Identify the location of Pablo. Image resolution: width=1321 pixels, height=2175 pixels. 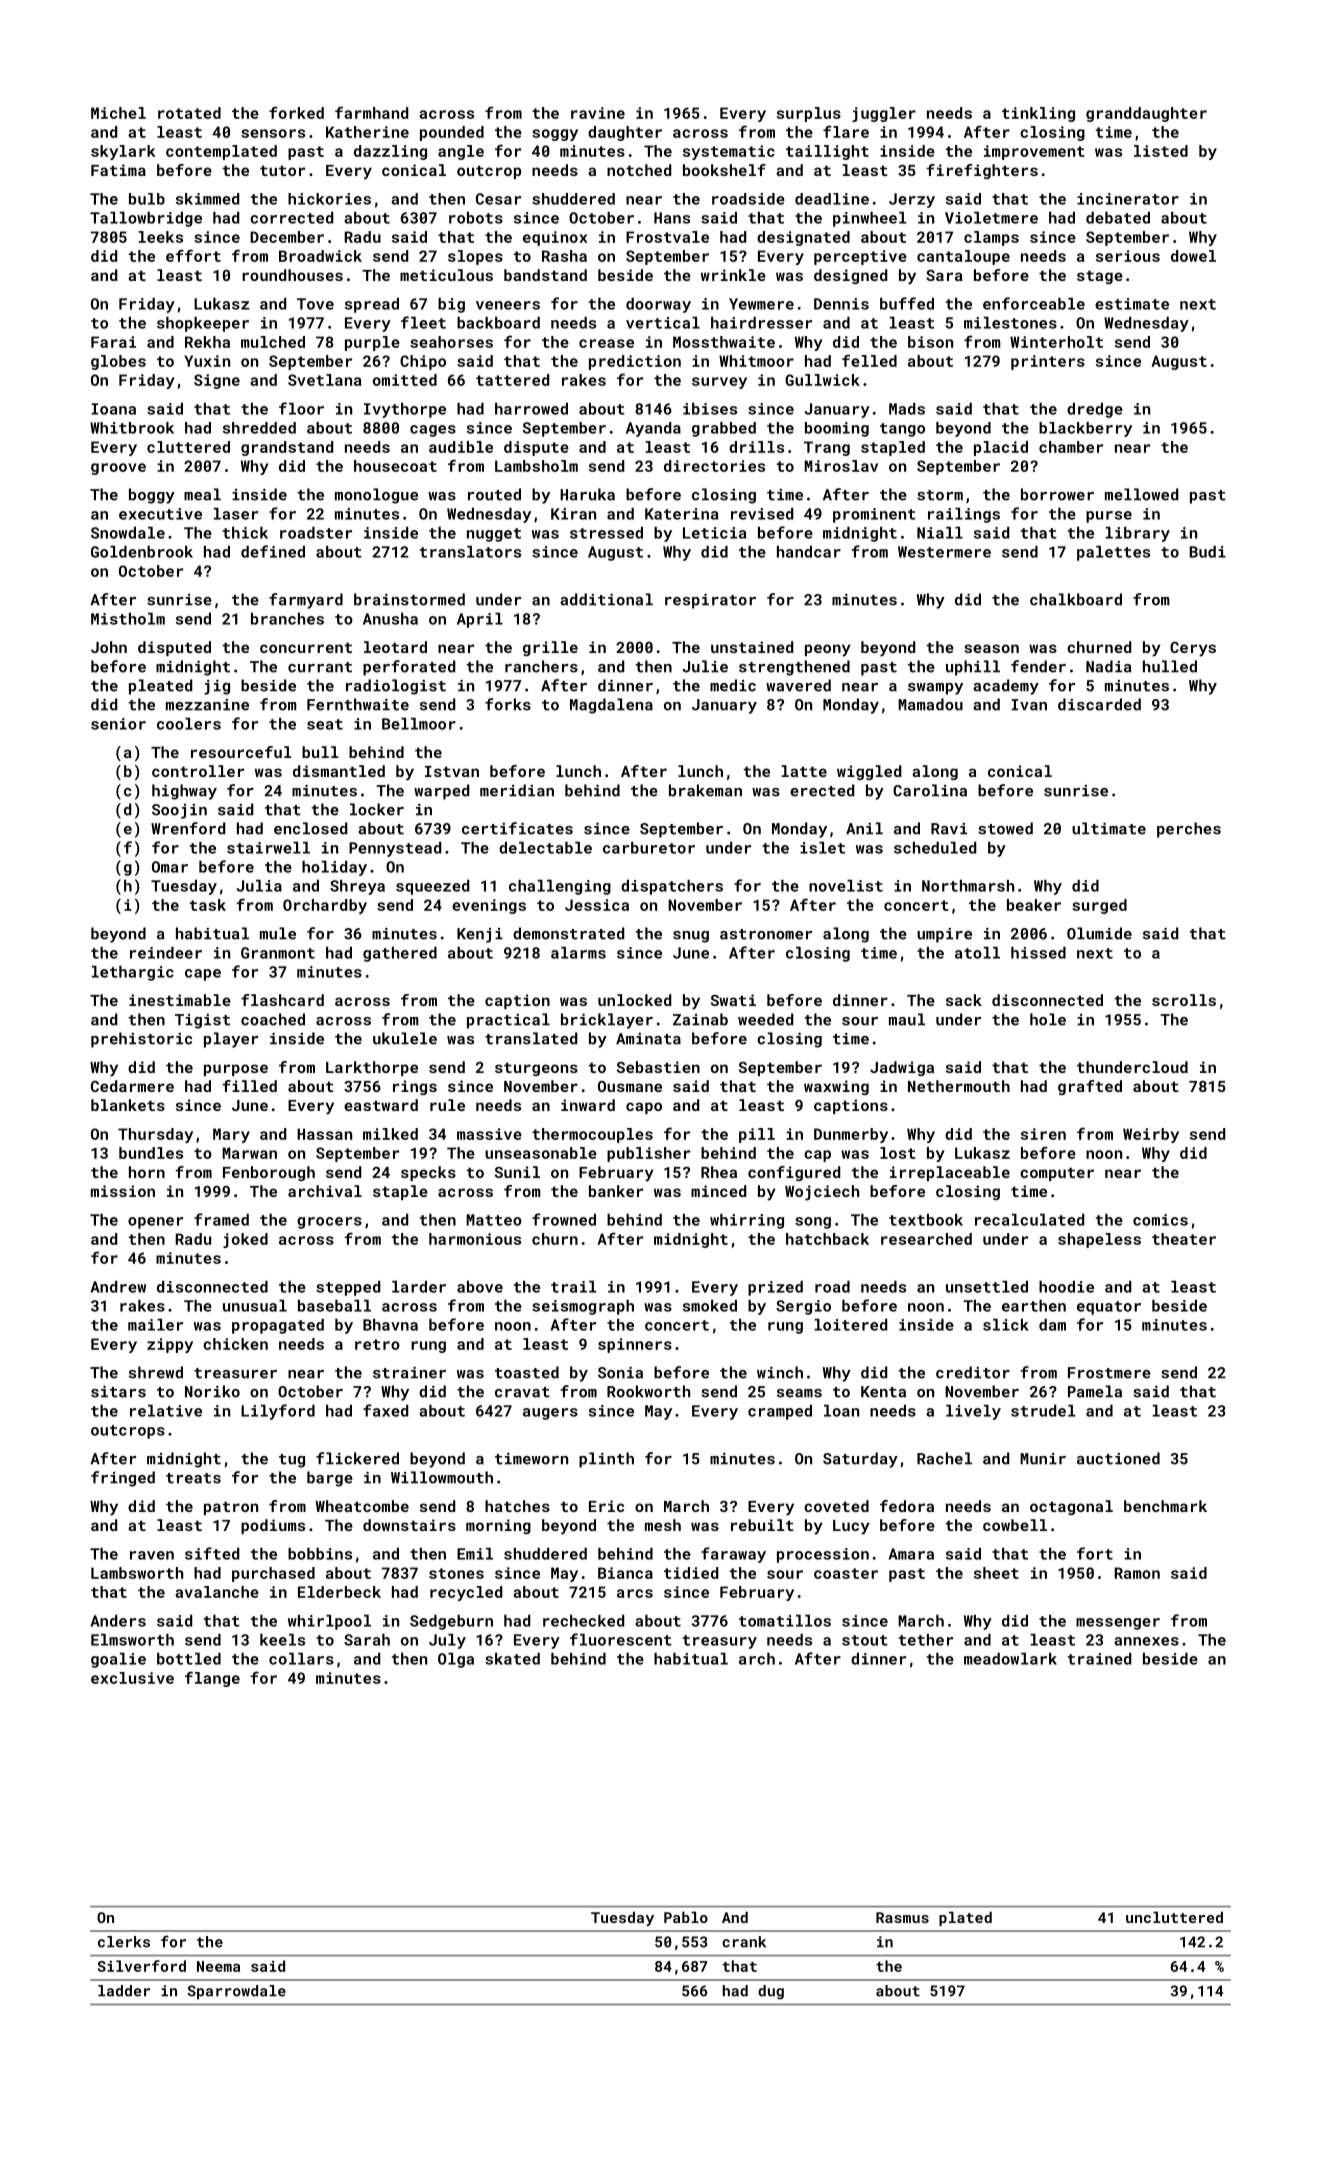
(686, 1917).
